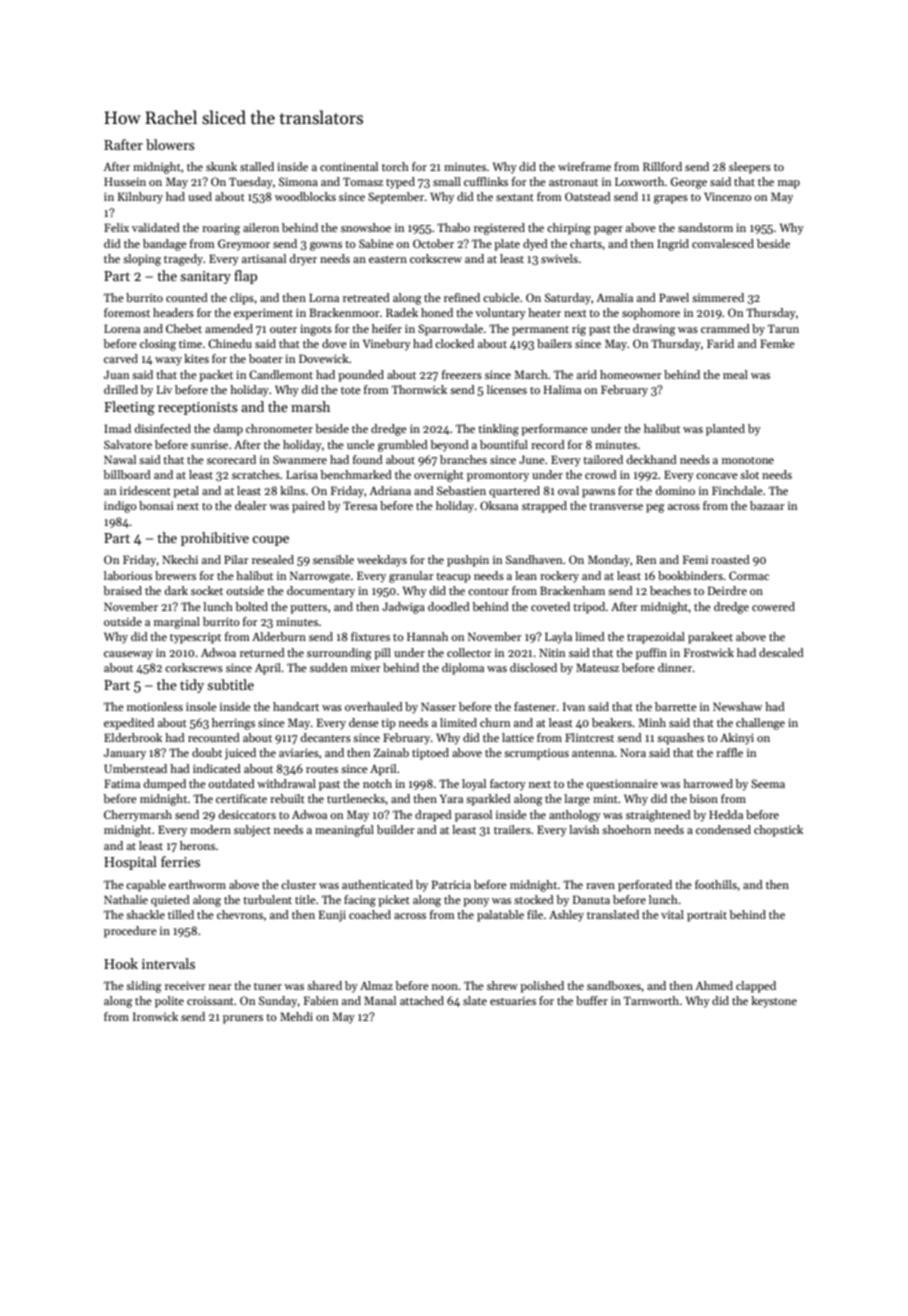 Image resolution: width=908 pixels, height=1316 pixels. What do you see at coordinates (244, 245) in the page?
I see `Greymoor` at bounding box center [244, 245].
